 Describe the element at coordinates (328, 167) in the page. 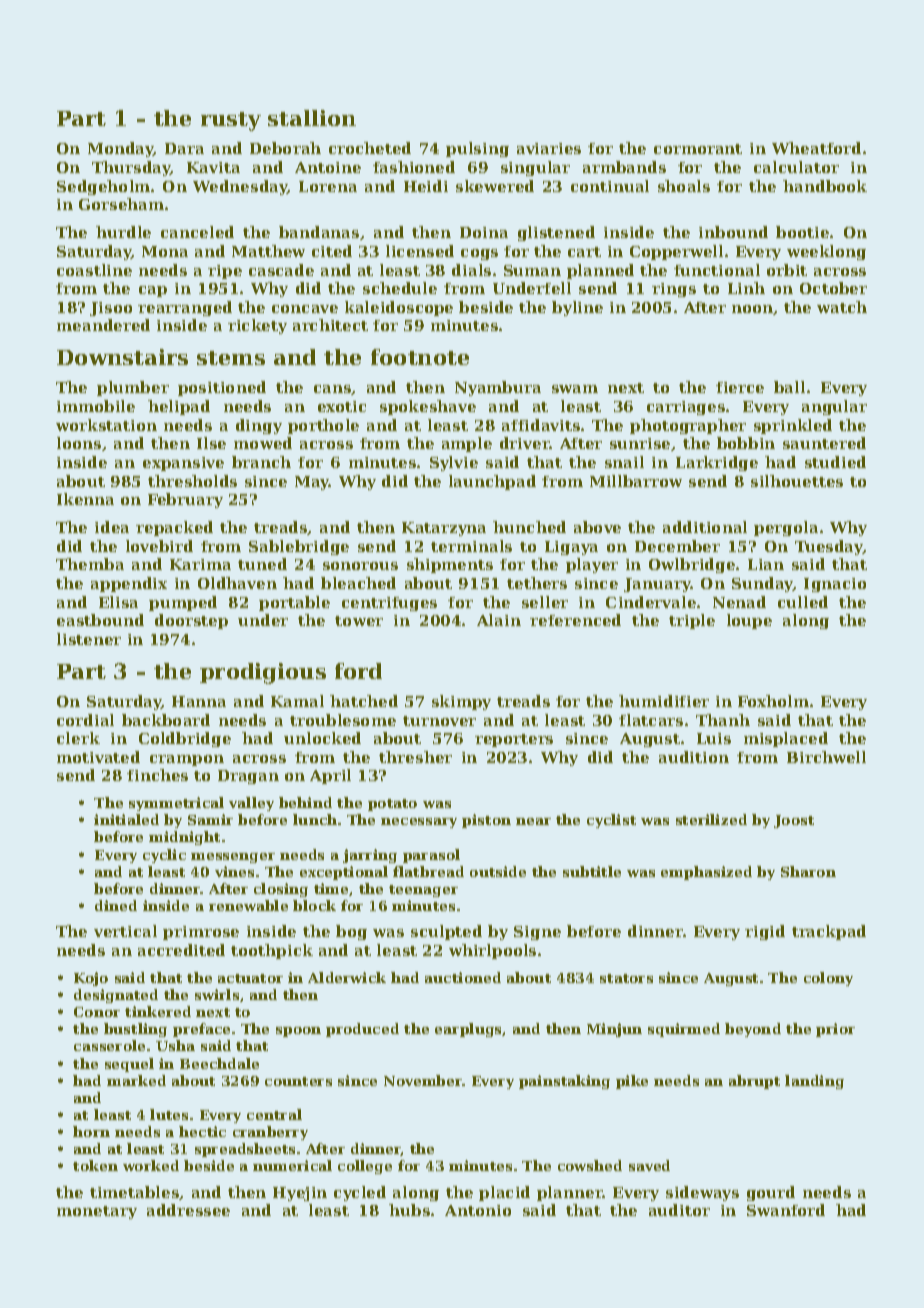

I see `Antoine` at that location.
